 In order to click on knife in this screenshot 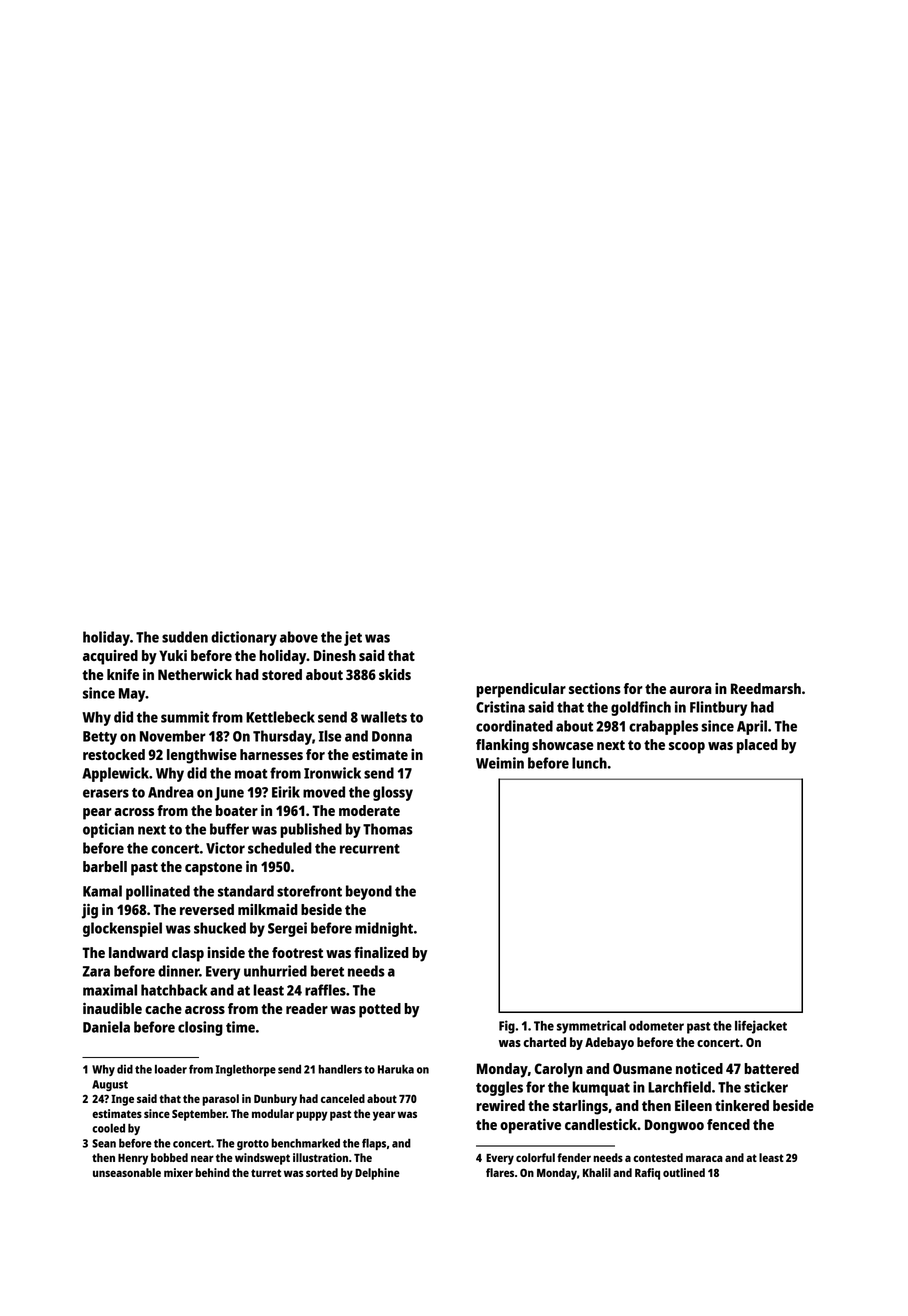, I will do `click(123, 674)`.
